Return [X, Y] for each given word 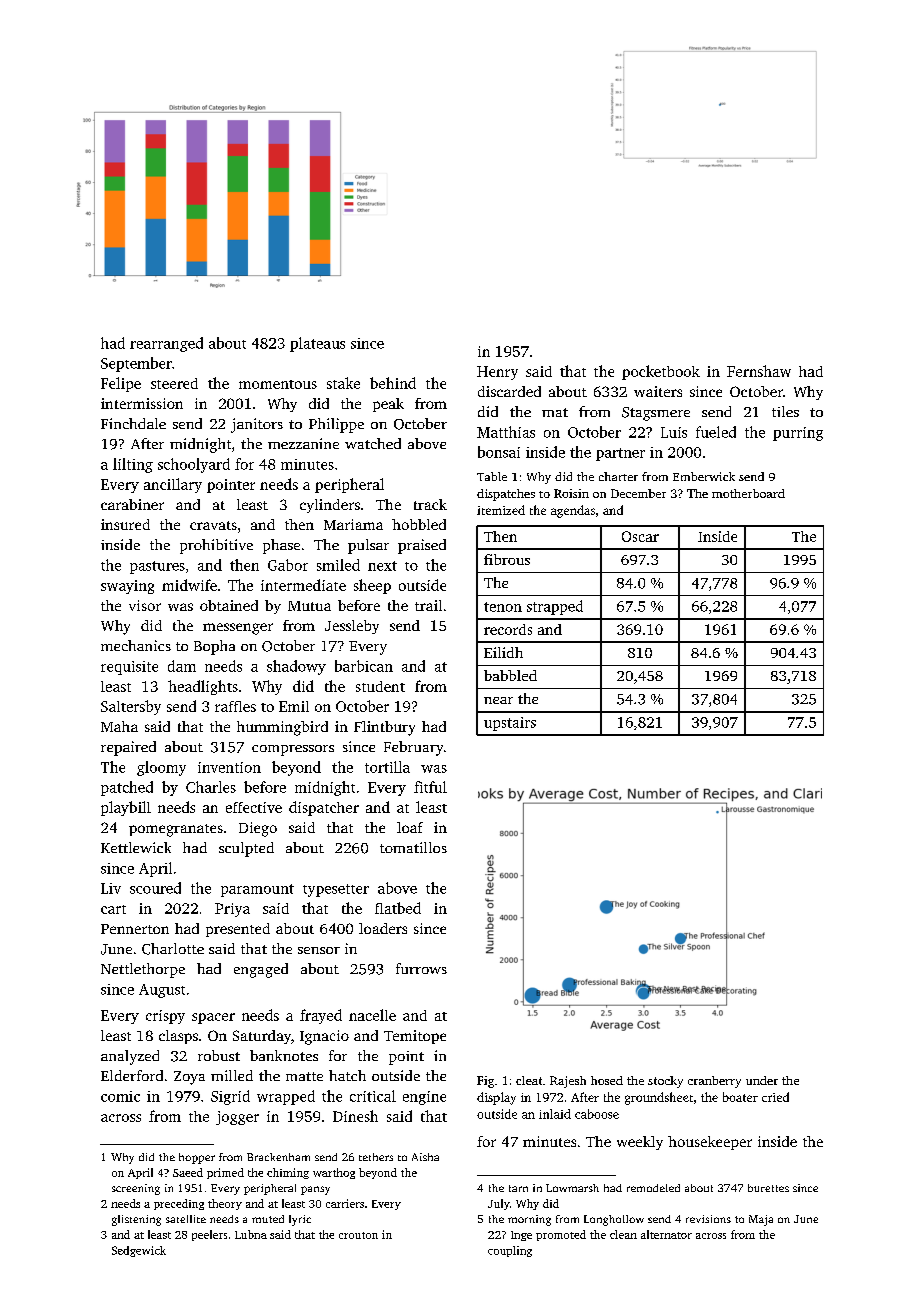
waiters [658, 391]
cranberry [714, 1082]
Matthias [506, 432]
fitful [430, 787]
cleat [529, 1080]
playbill [126, 808]
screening [136, 1189]
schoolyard [194, 465]
